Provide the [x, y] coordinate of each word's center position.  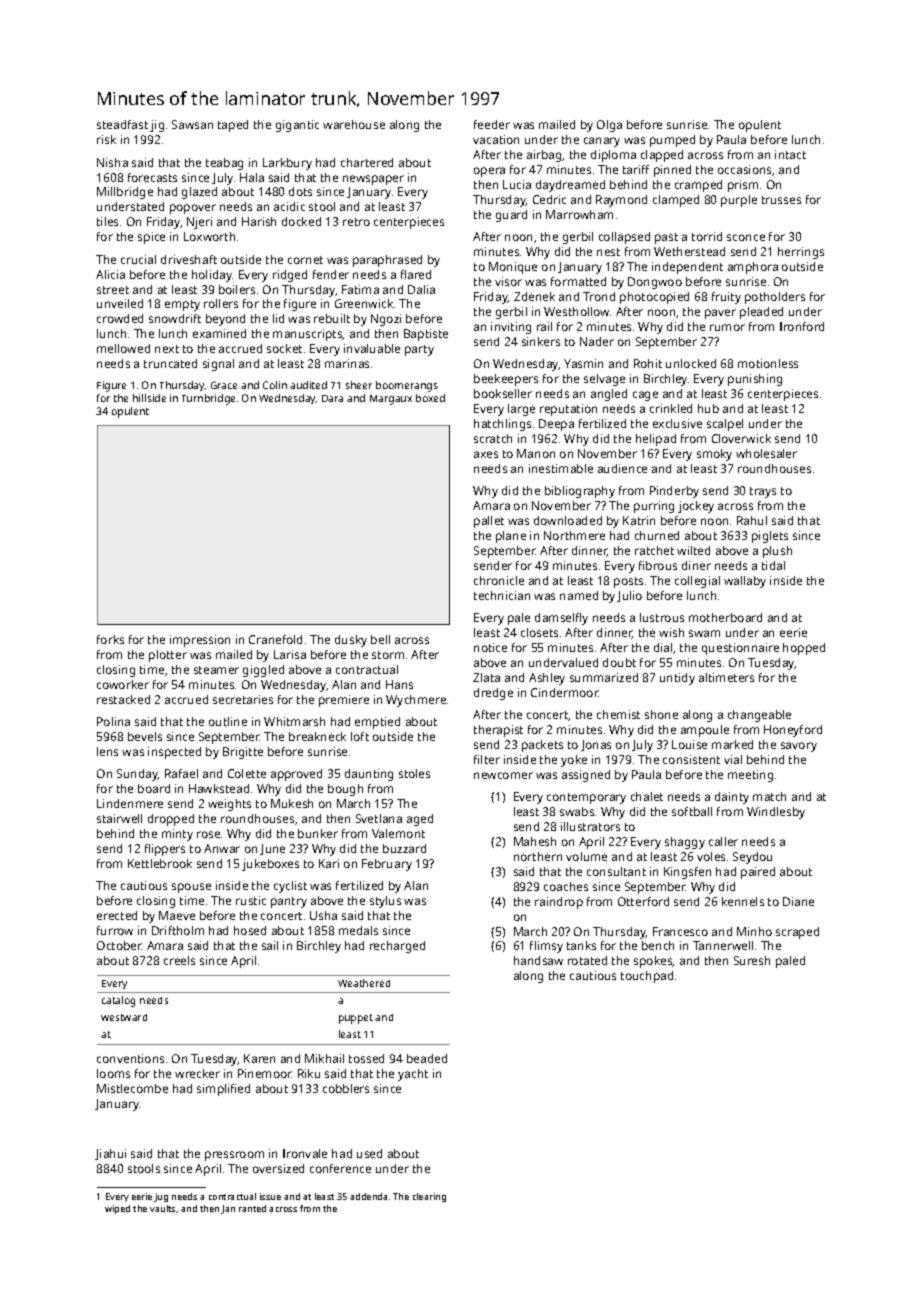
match [769, 796]
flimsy [546, 947]
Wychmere [416, 701]
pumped [672, 141]
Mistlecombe [132, 1088]
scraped [797, 933]
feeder [492, 124]
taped [233, 126]
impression [200, 641]
